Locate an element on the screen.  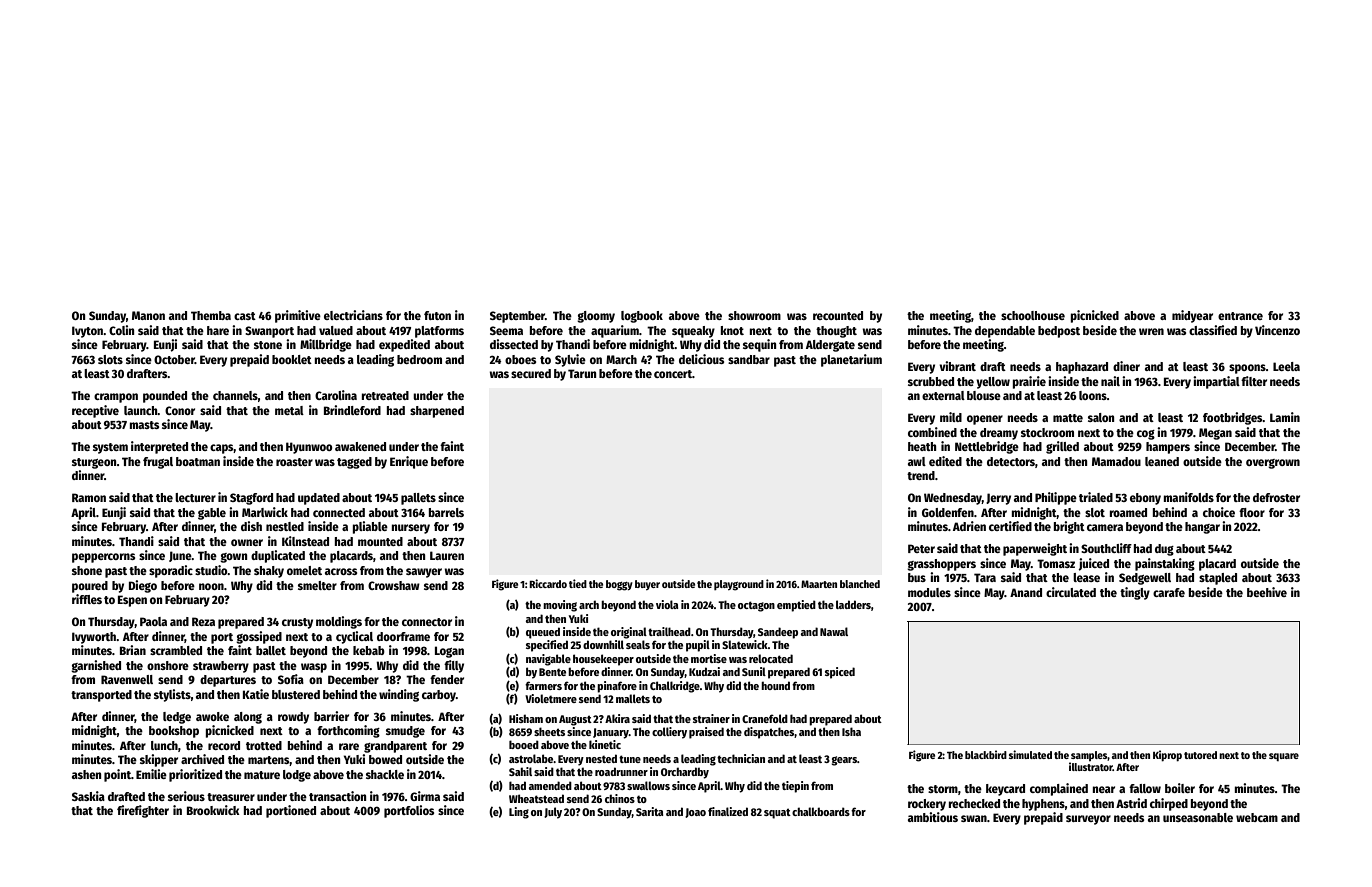
Ling is located at coordinates (519, 813).
